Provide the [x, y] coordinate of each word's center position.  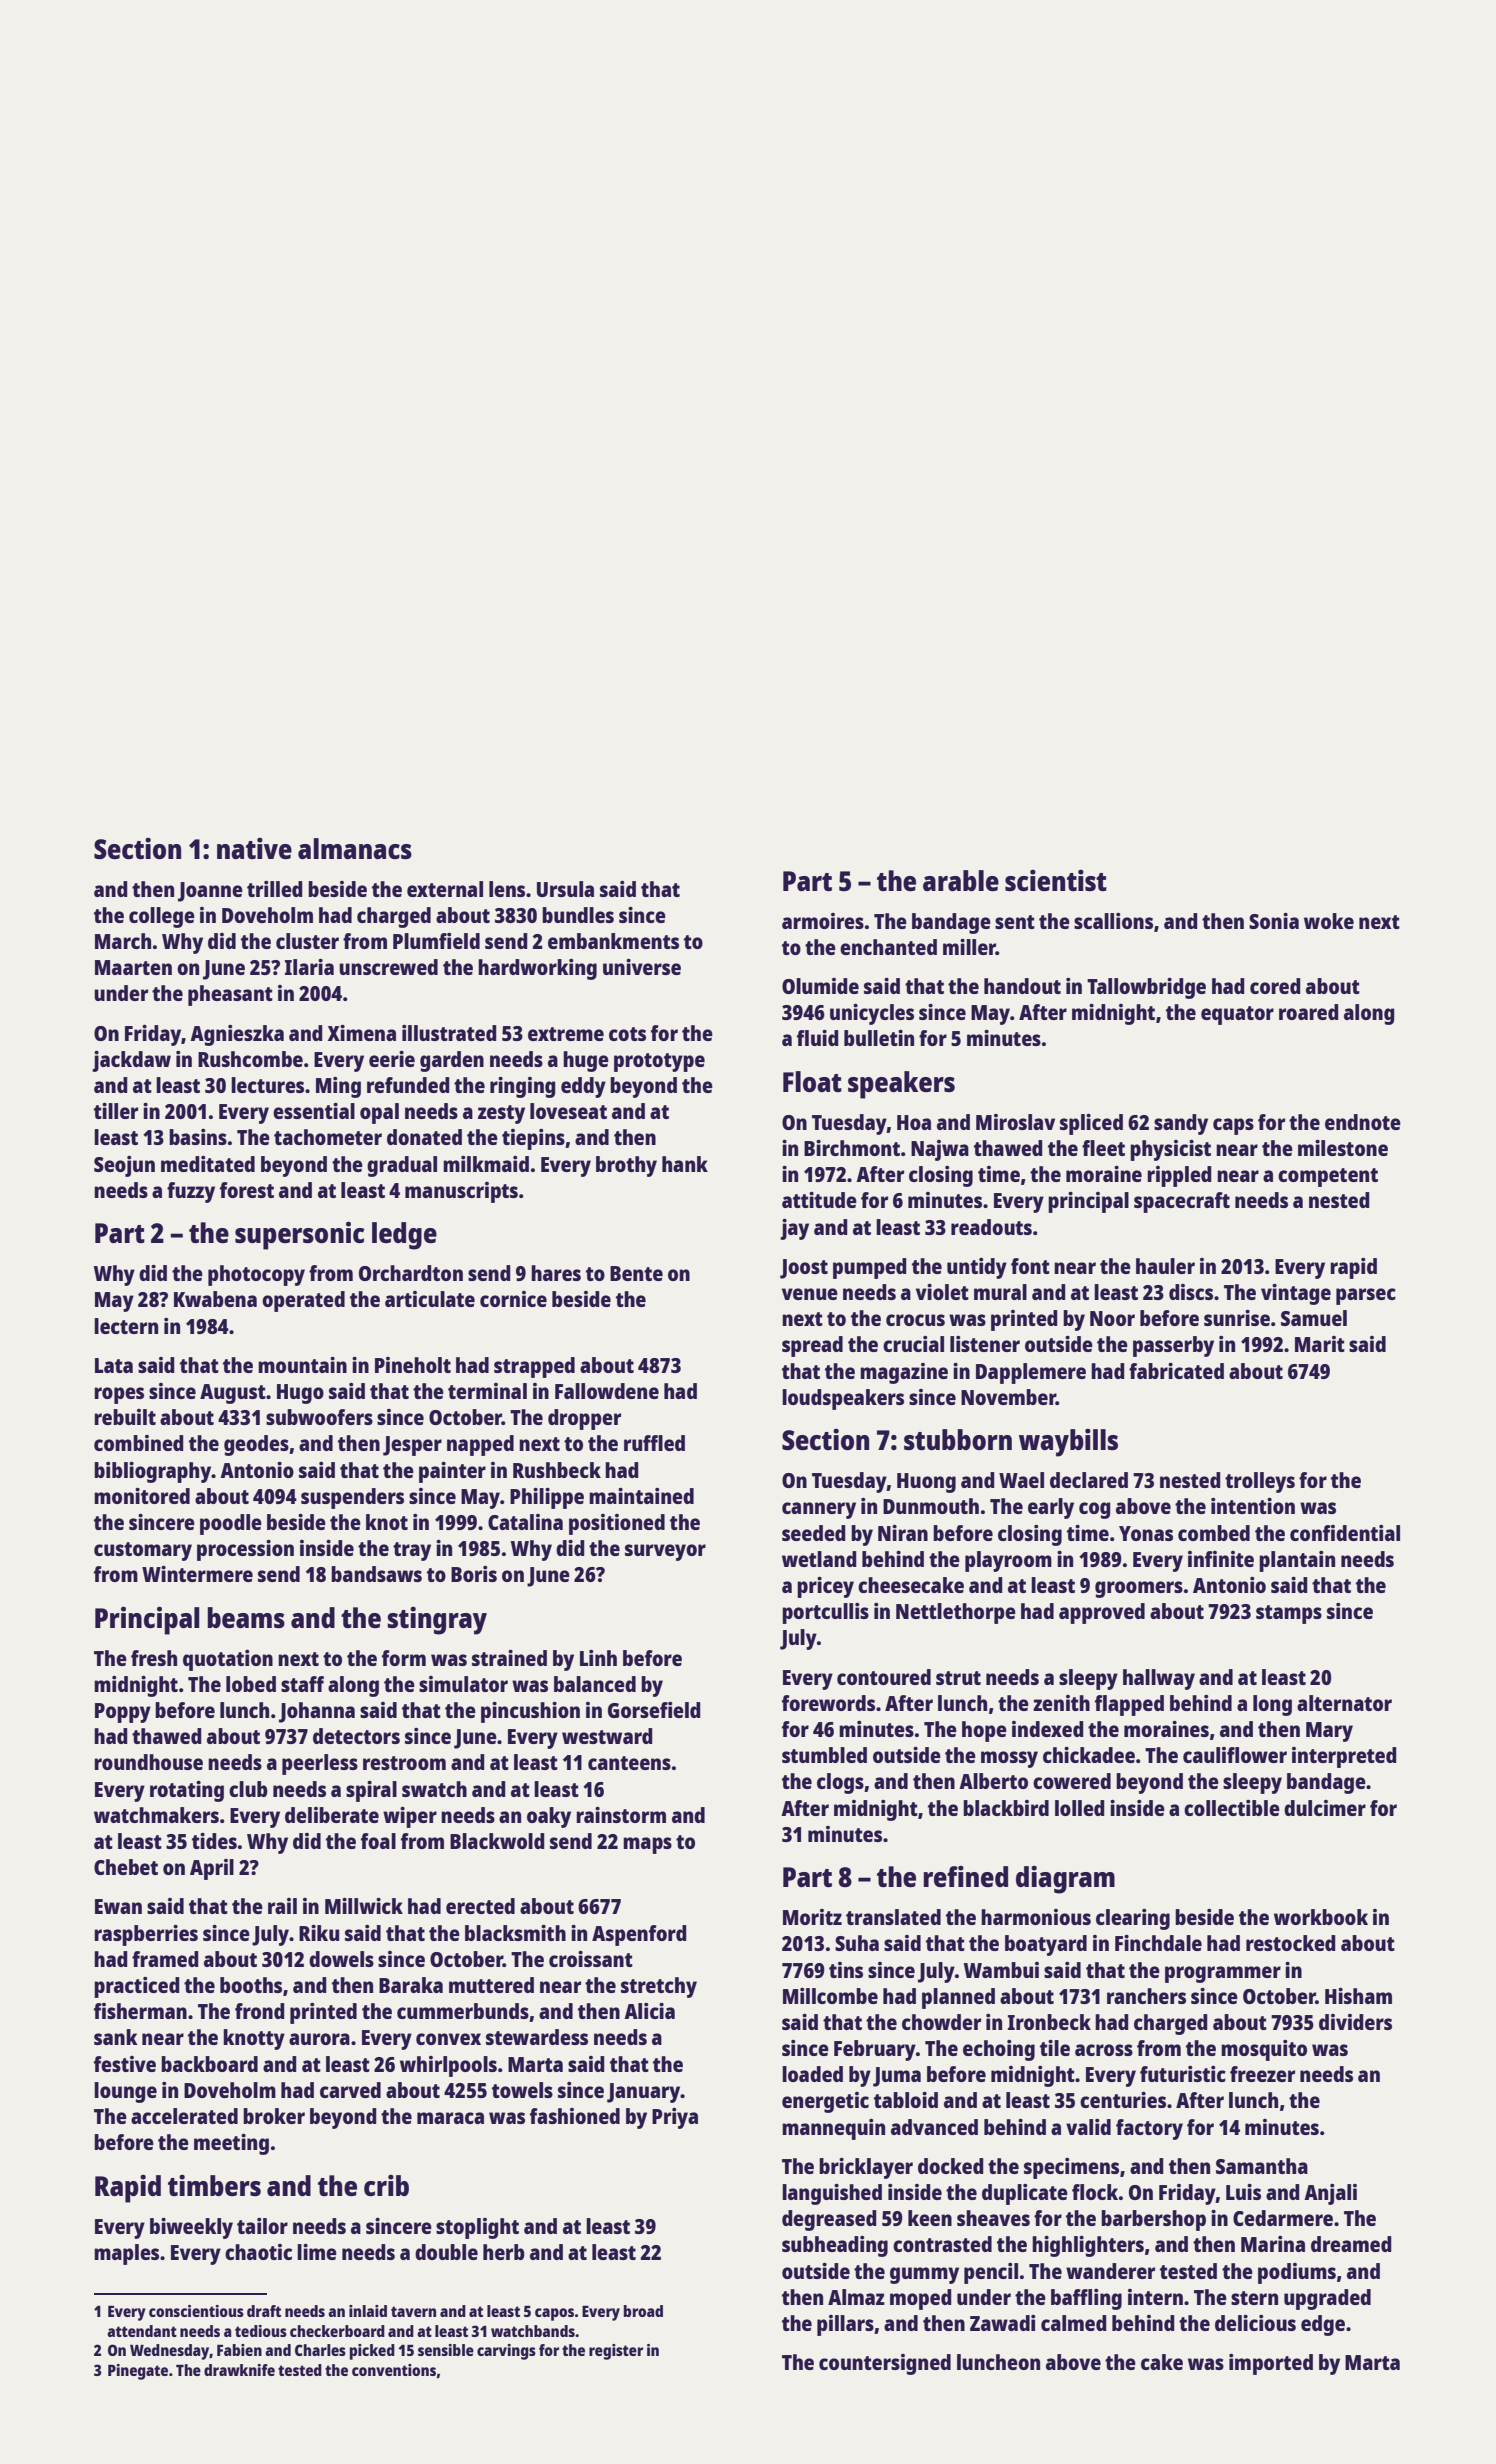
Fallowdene [607, 1391]
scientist [1056, 880]
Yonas [1146, 1533]
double [446, 2252]
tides [214, 1841]
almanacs [355, 848]
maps [647, 1845]
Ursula [565, 889]
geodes [256, 1445]
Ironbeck [1049, 2022]
